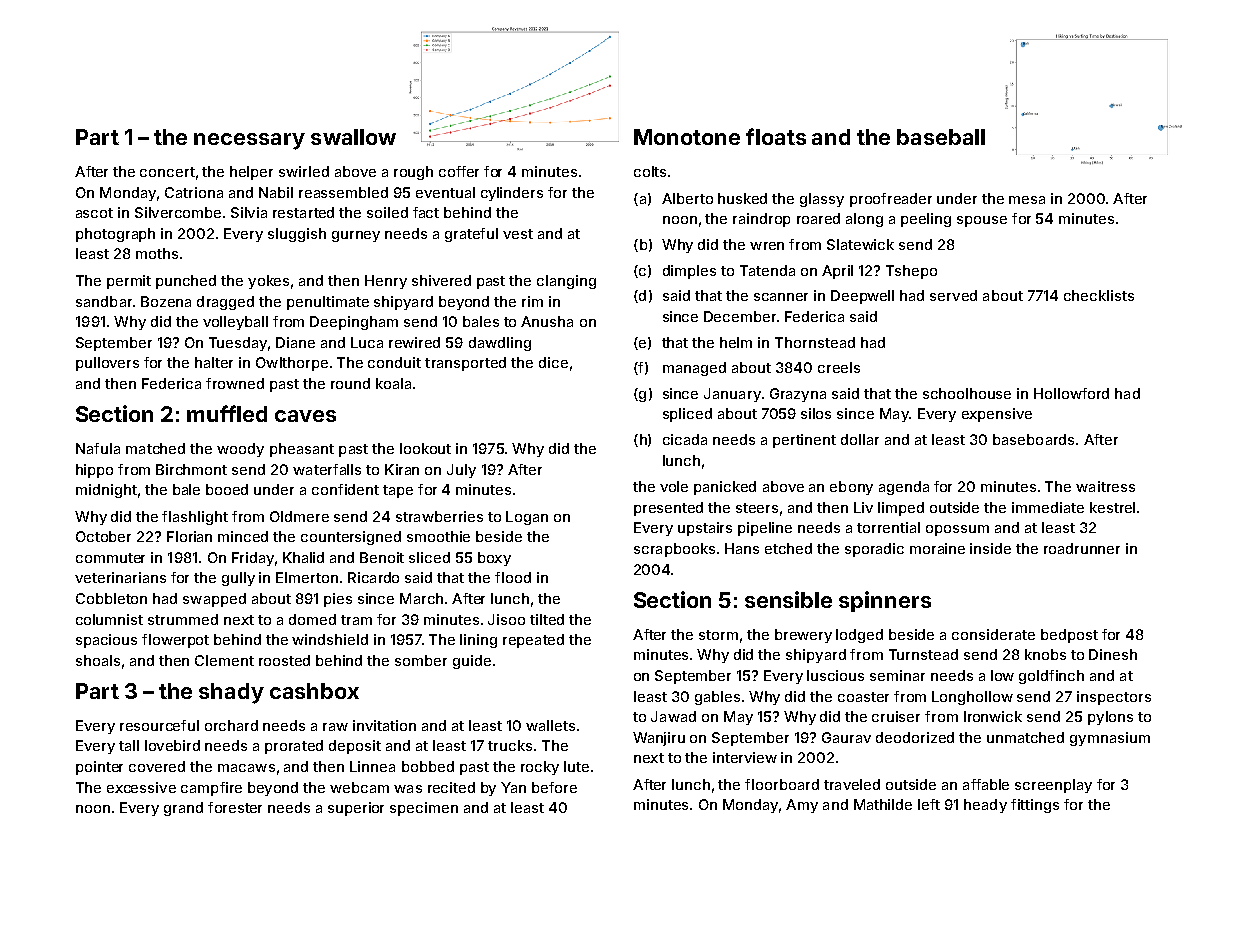 The image size is (1233, 952). What do you see at coordinates (1033, 439) in the page?
I see `baseboards` at bounding box center [1033, 439].
